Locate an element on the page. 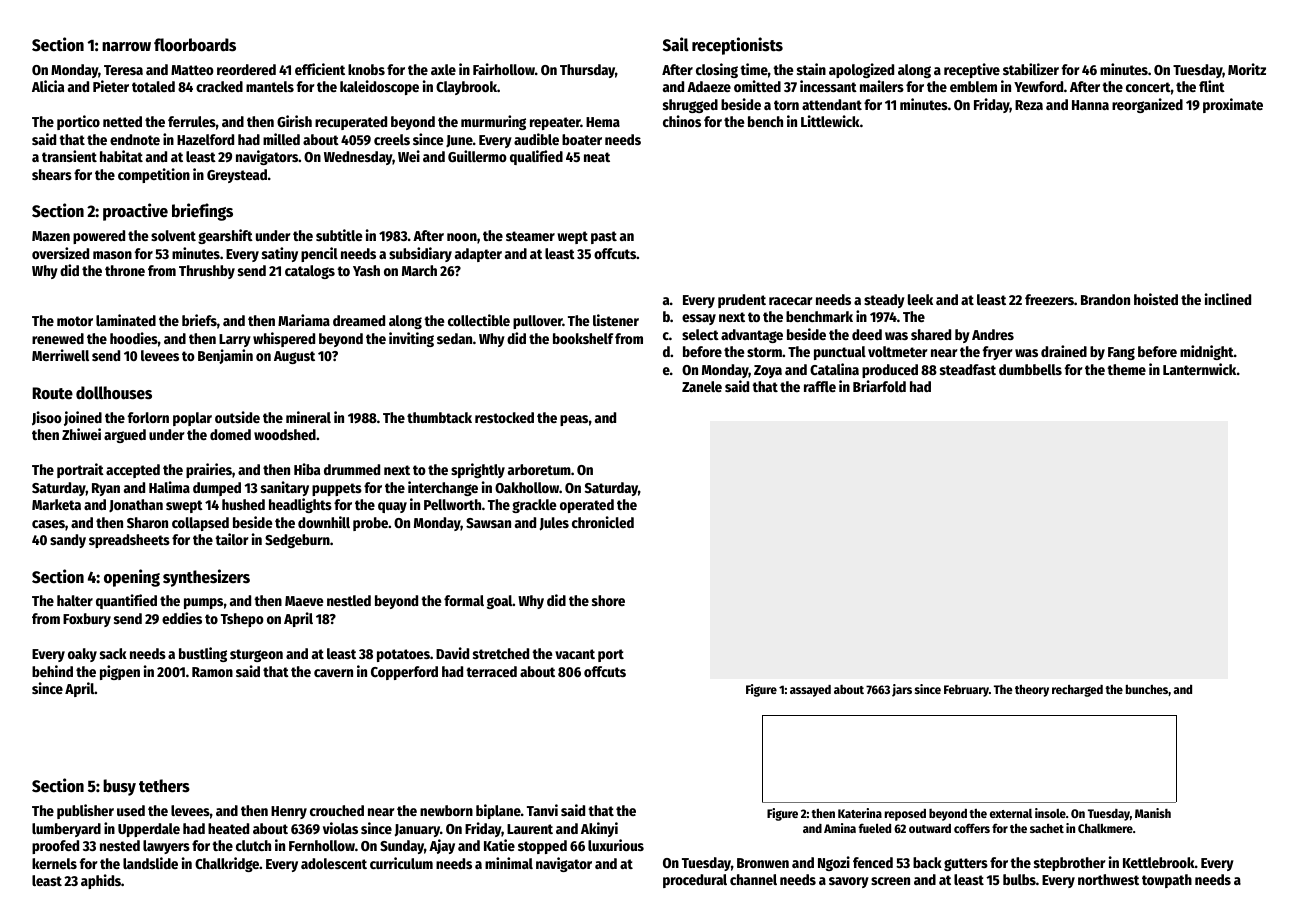  receptive is located at coordinates (972, 70).
